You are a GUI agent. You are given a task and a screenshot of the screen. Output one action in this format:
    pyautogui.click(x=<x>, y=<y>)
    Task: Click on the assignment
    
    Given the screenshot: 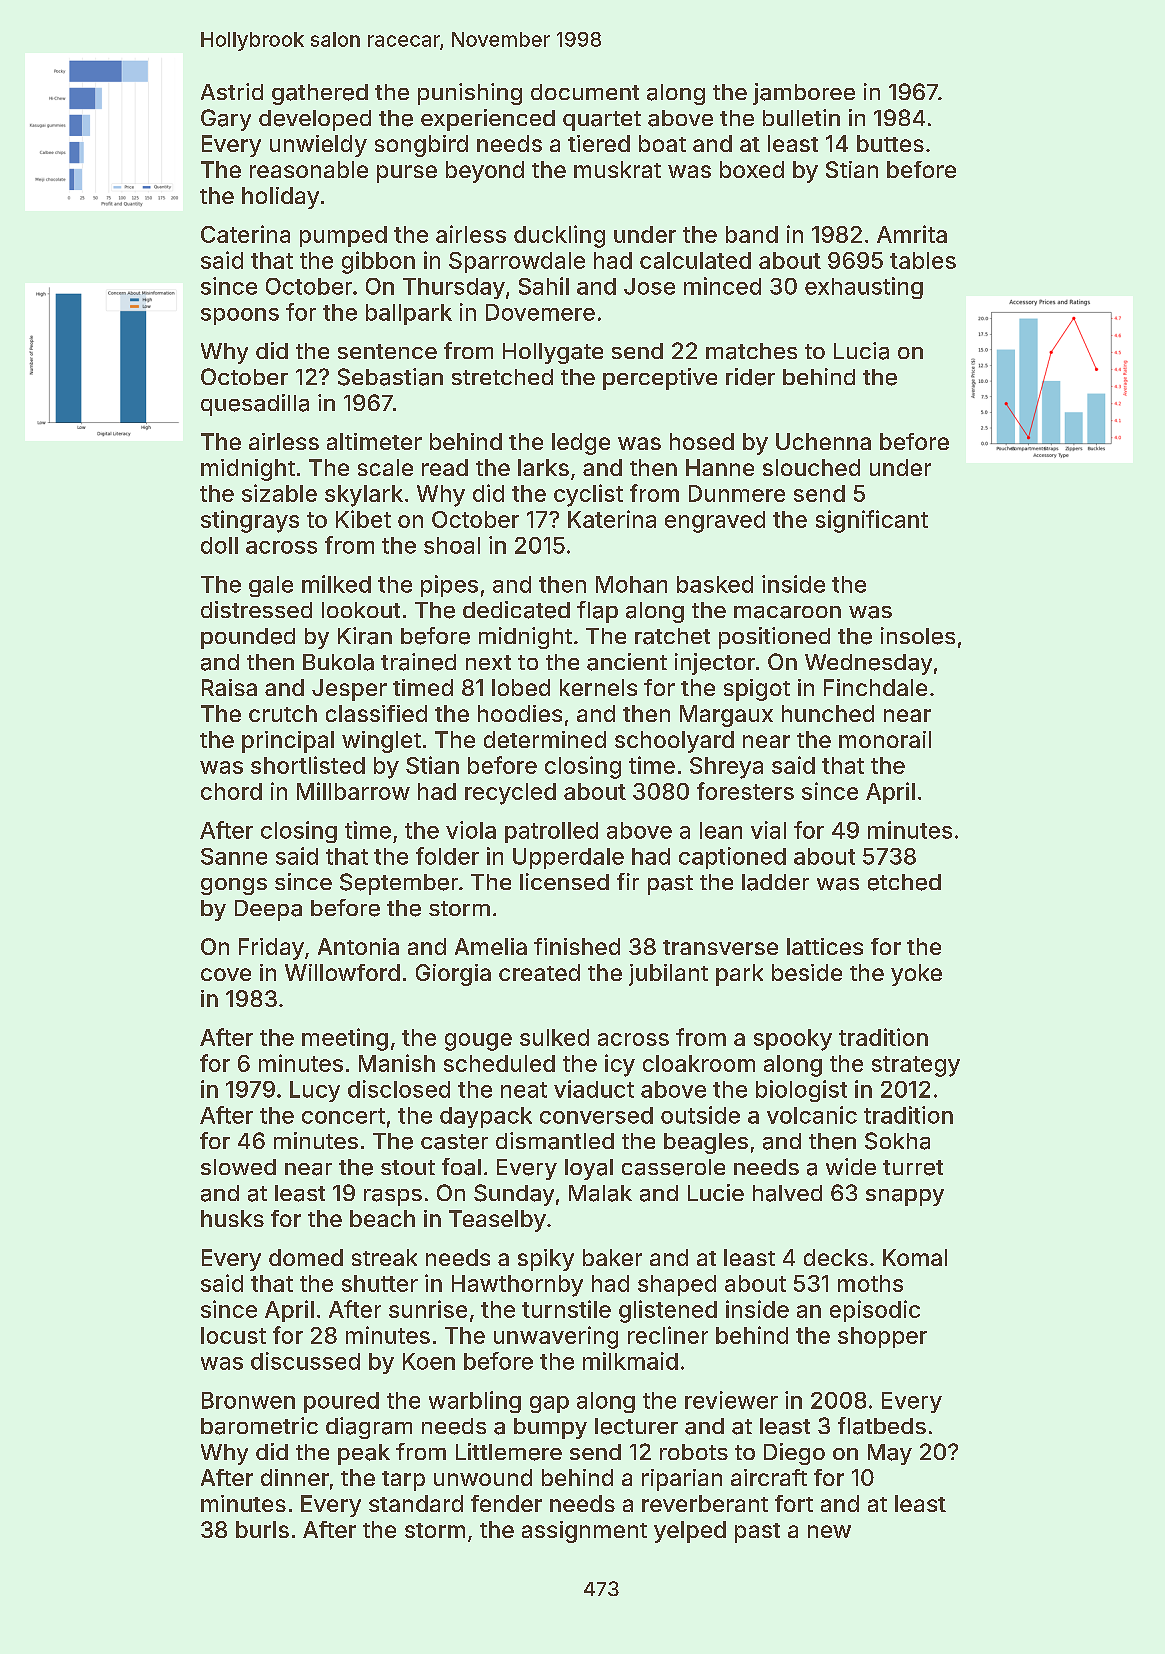 What is the action you would take?
    pyautogui.click(x=584, y=1532)
